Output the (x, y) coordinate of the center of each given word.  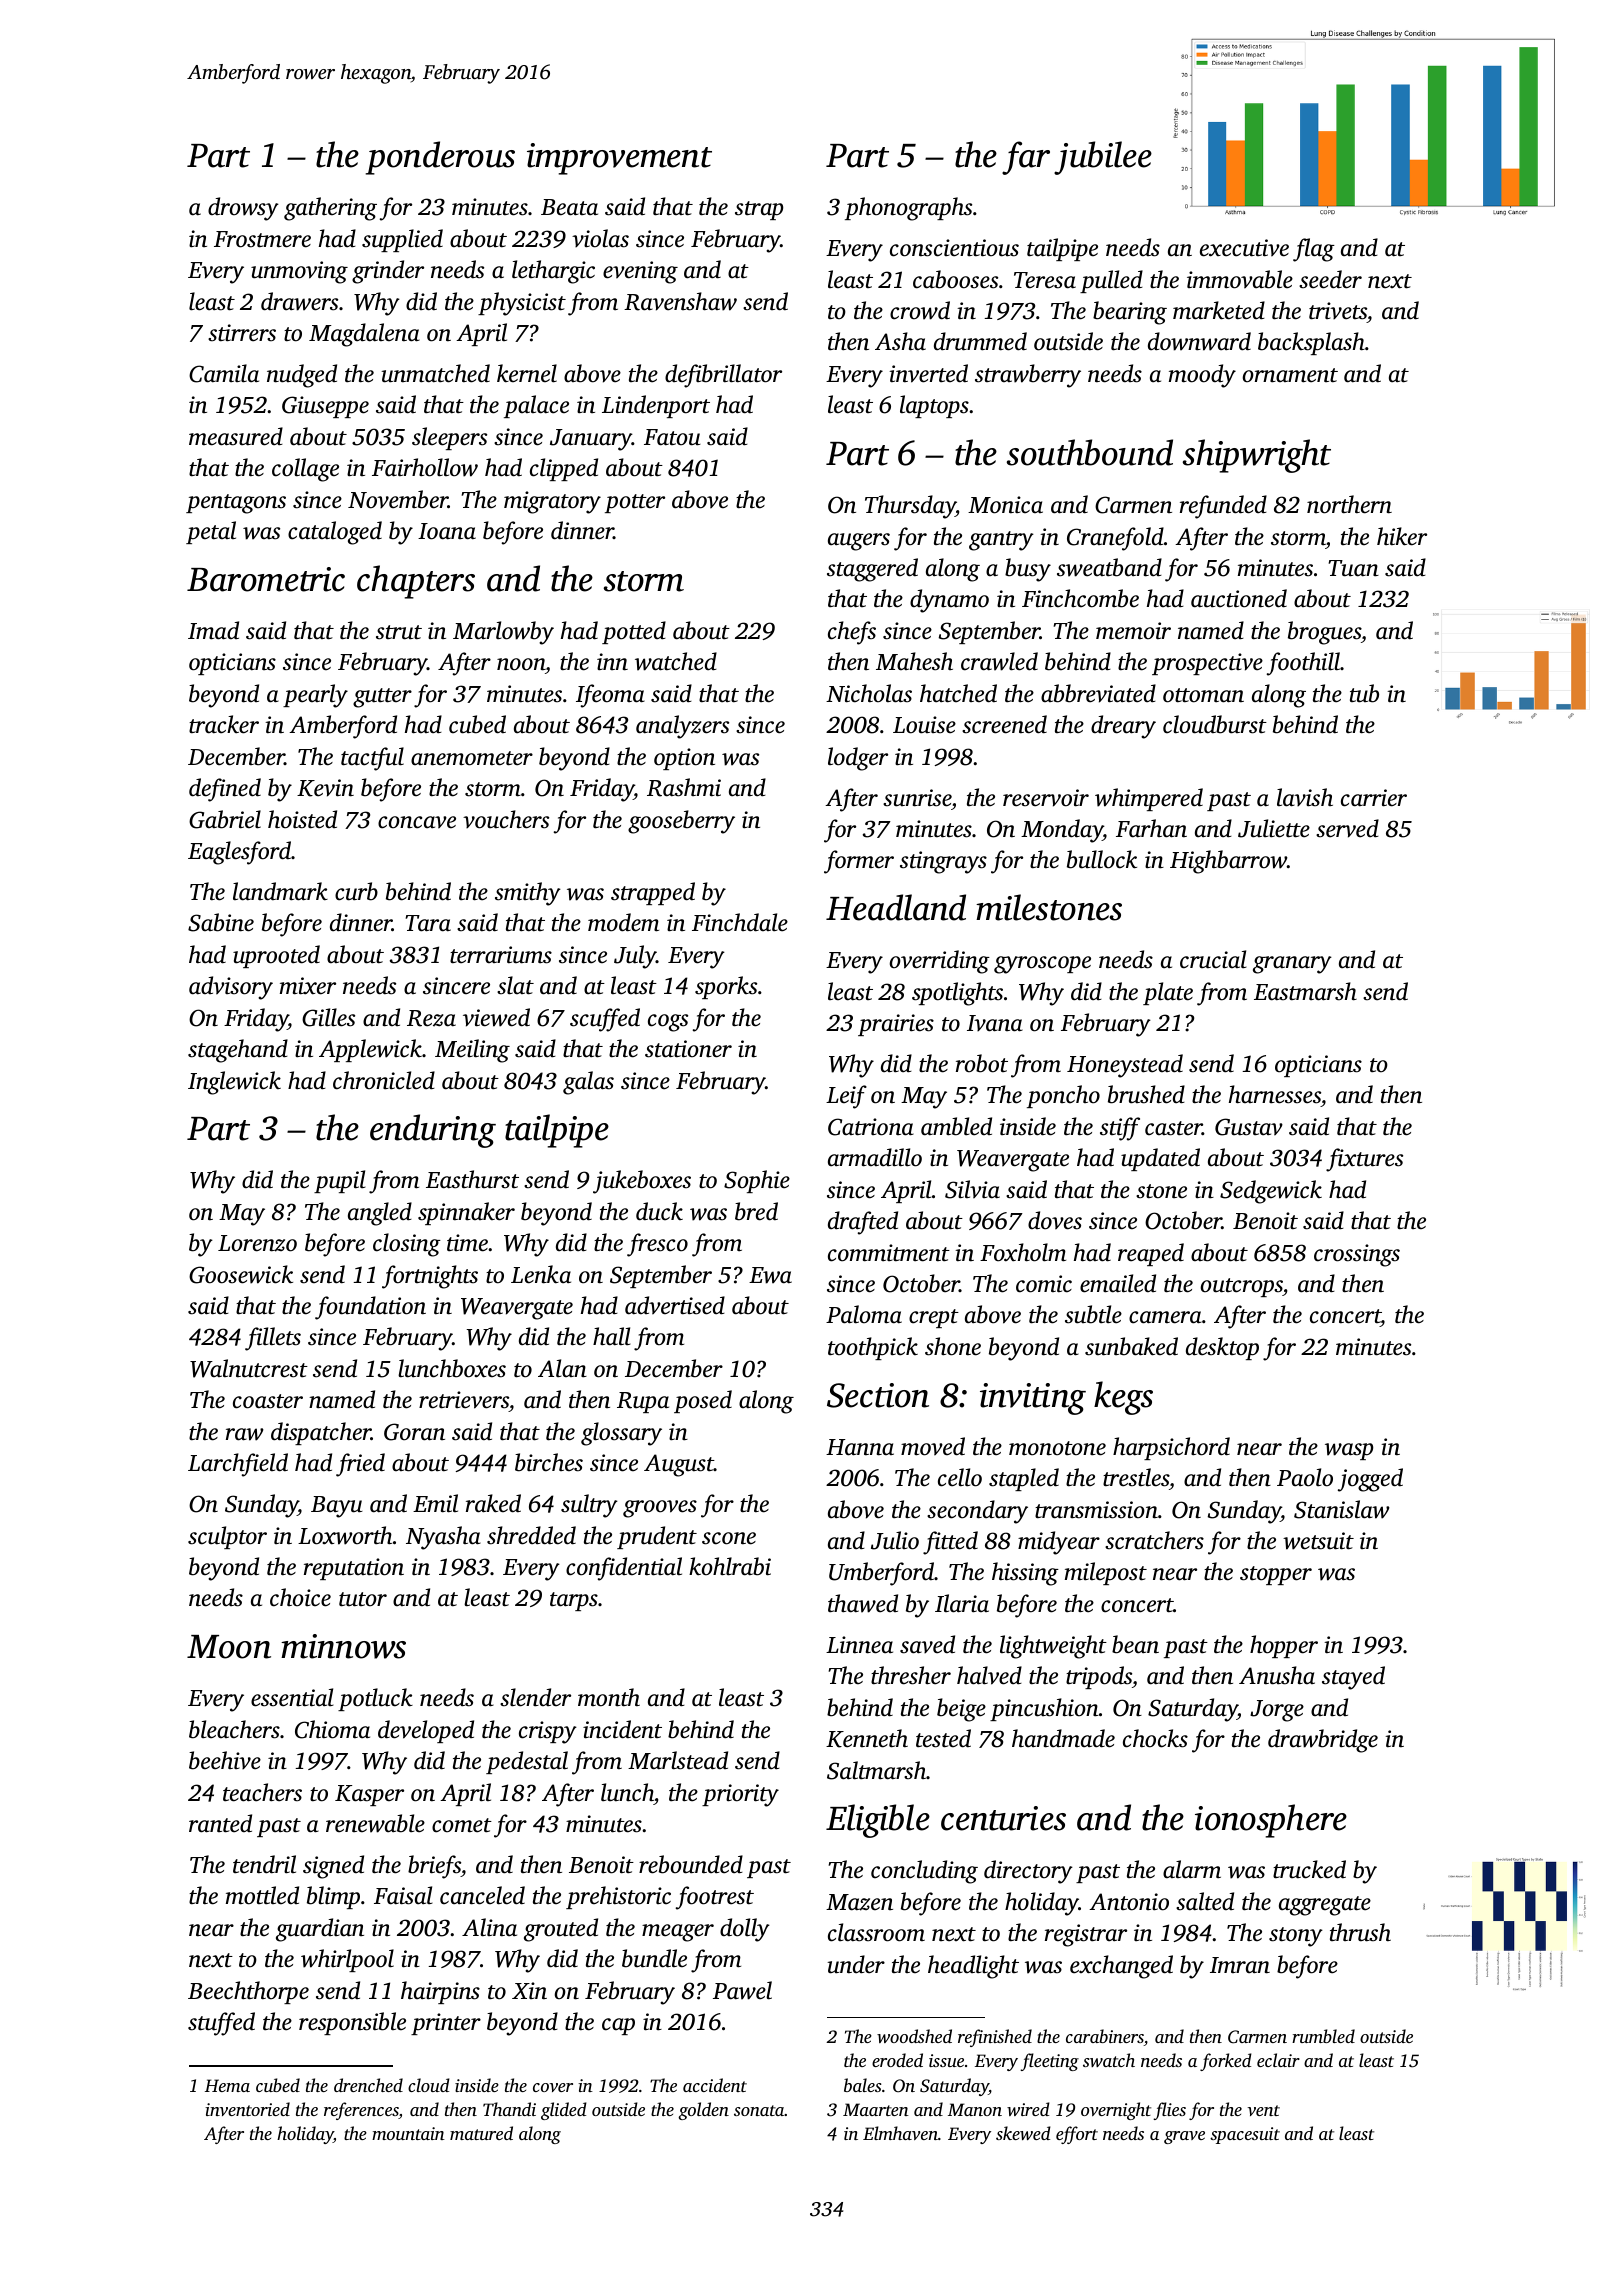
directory (1028, 1872)
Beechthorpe (248, 1992)
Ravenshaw (680, 301)
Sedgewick (1271, 1192)
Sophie (757, 1181)
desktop (1222, 1348)
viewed (496, 1017)
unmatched (435, 373)
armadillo (875, 1157)
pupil (339, 1181)
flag (1314, 250)
